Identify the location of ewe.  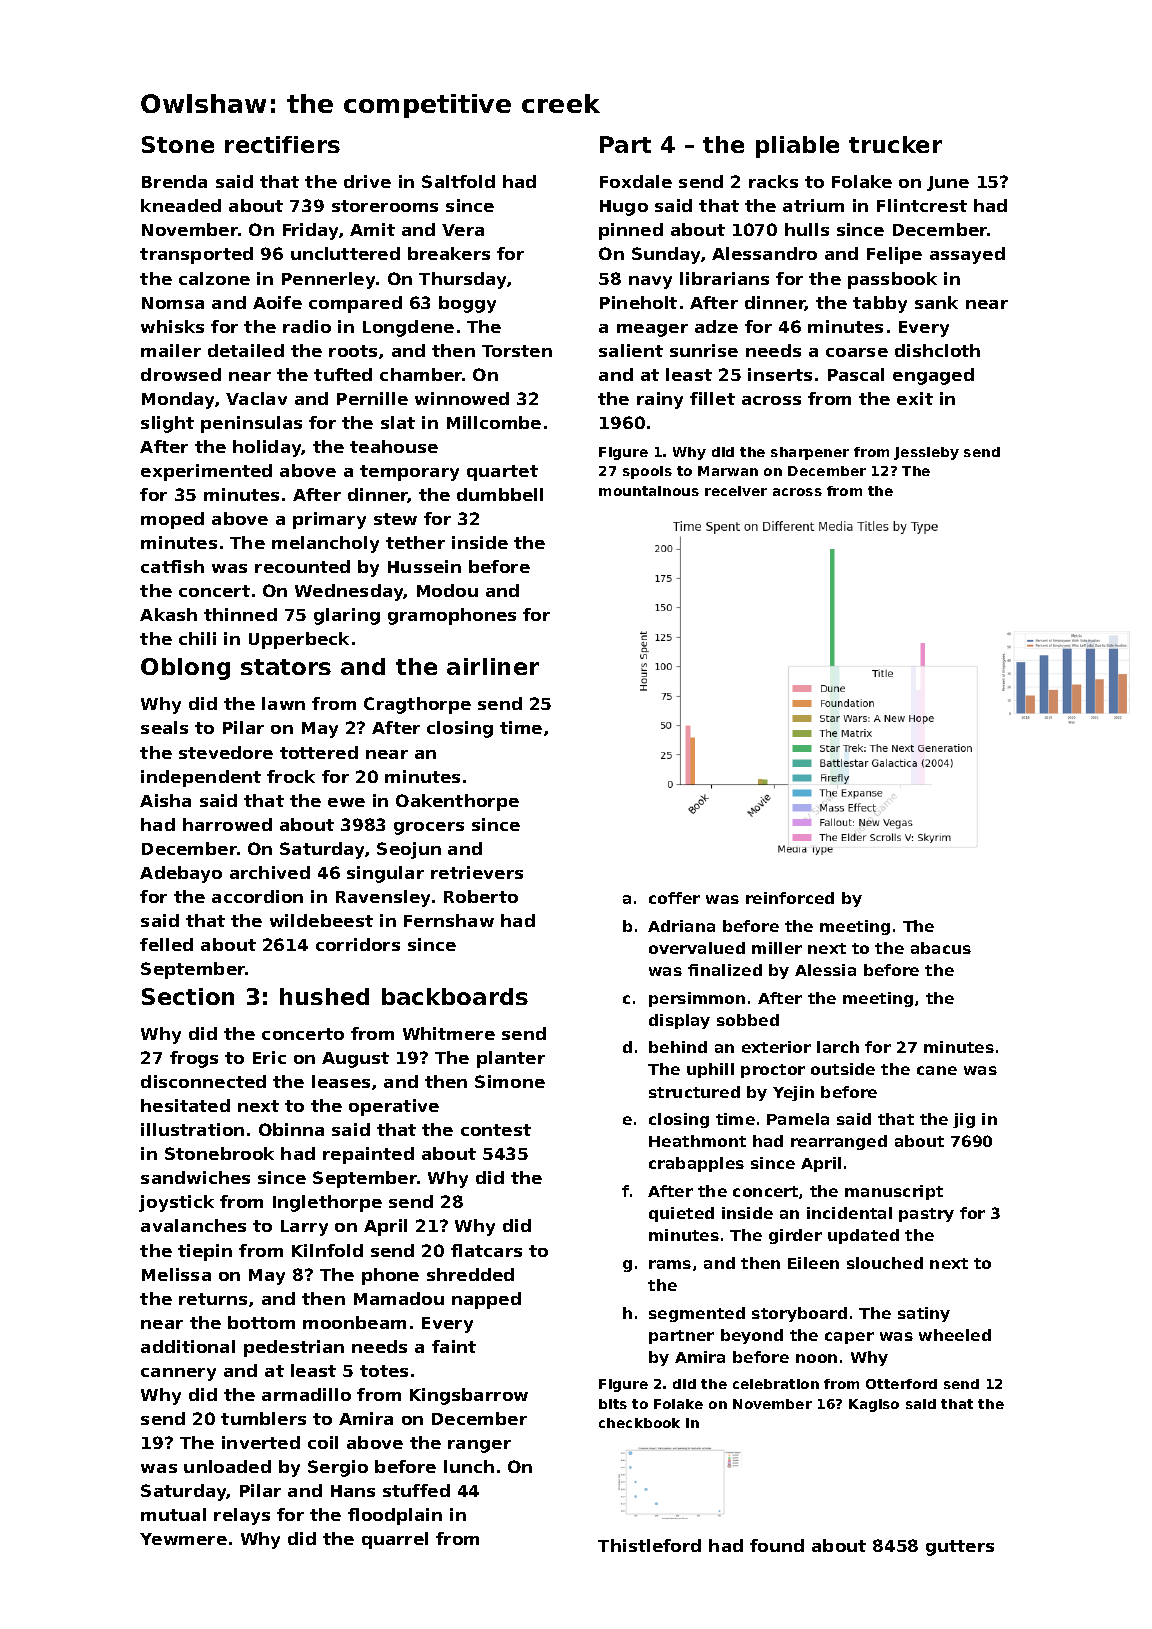
(346, 802).
